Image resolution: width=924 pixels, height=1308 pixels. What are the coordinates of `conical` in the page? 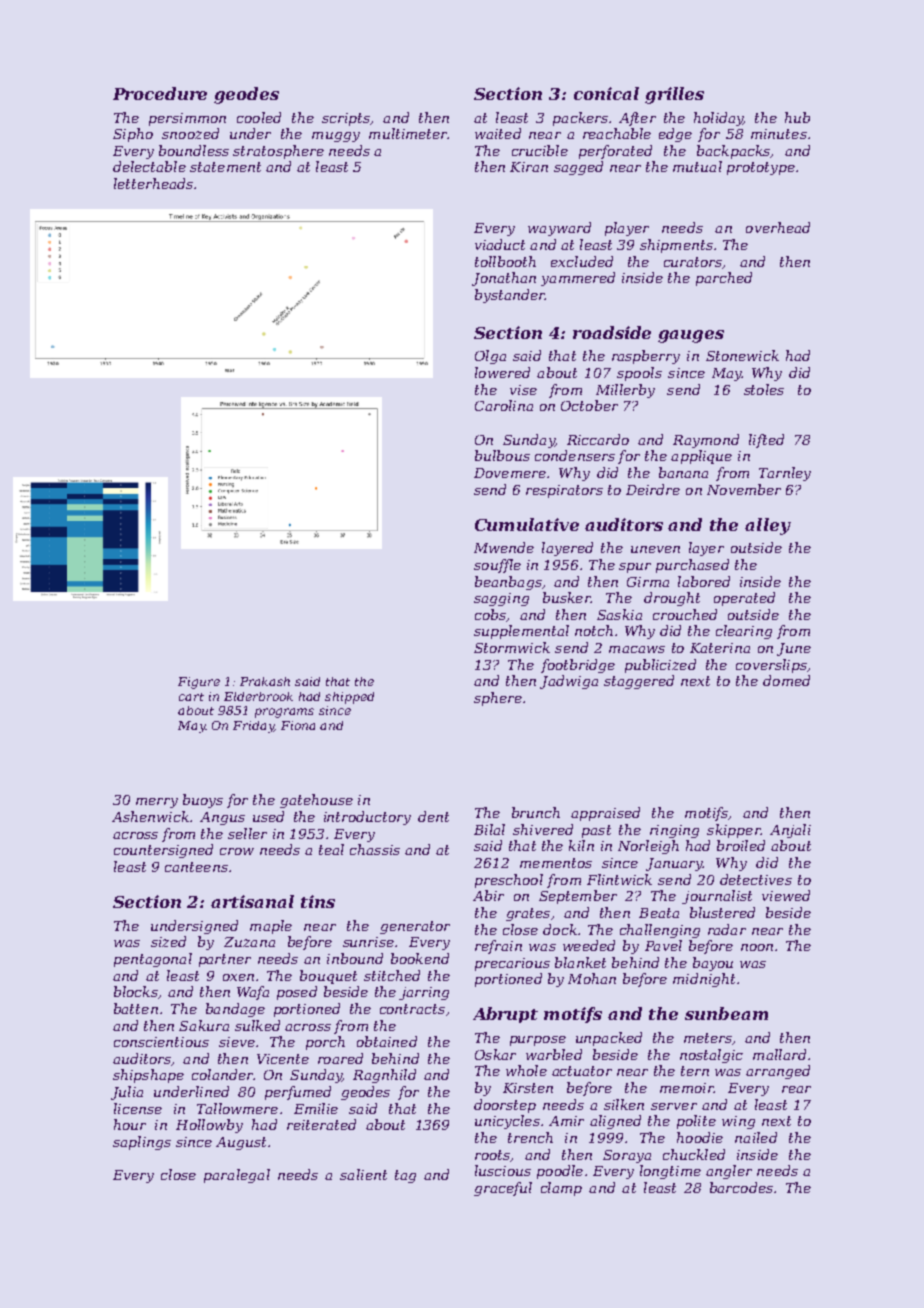 It's located at (606, 93).
